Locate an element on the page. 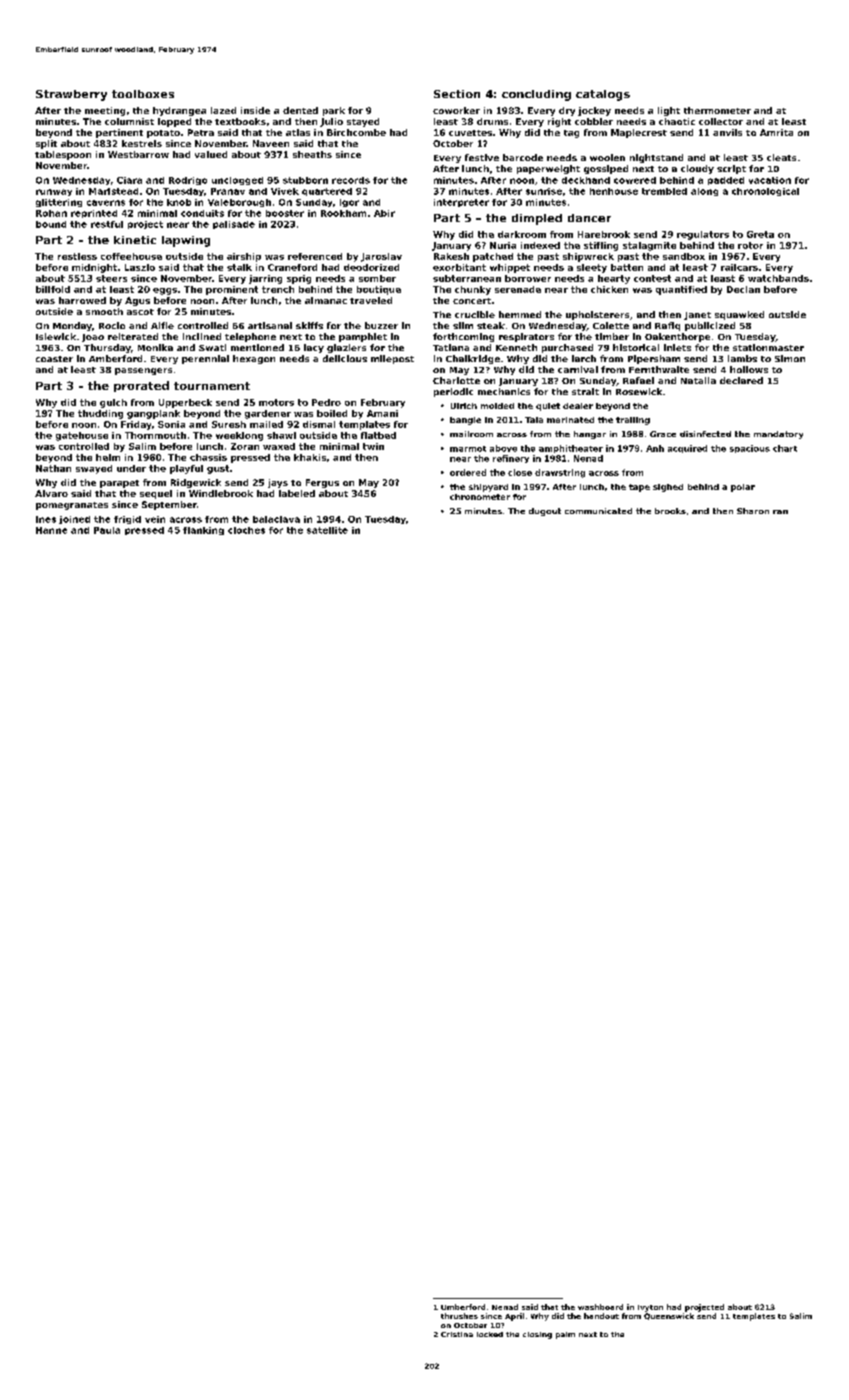  palm is located at coordinates (565, 1335).
